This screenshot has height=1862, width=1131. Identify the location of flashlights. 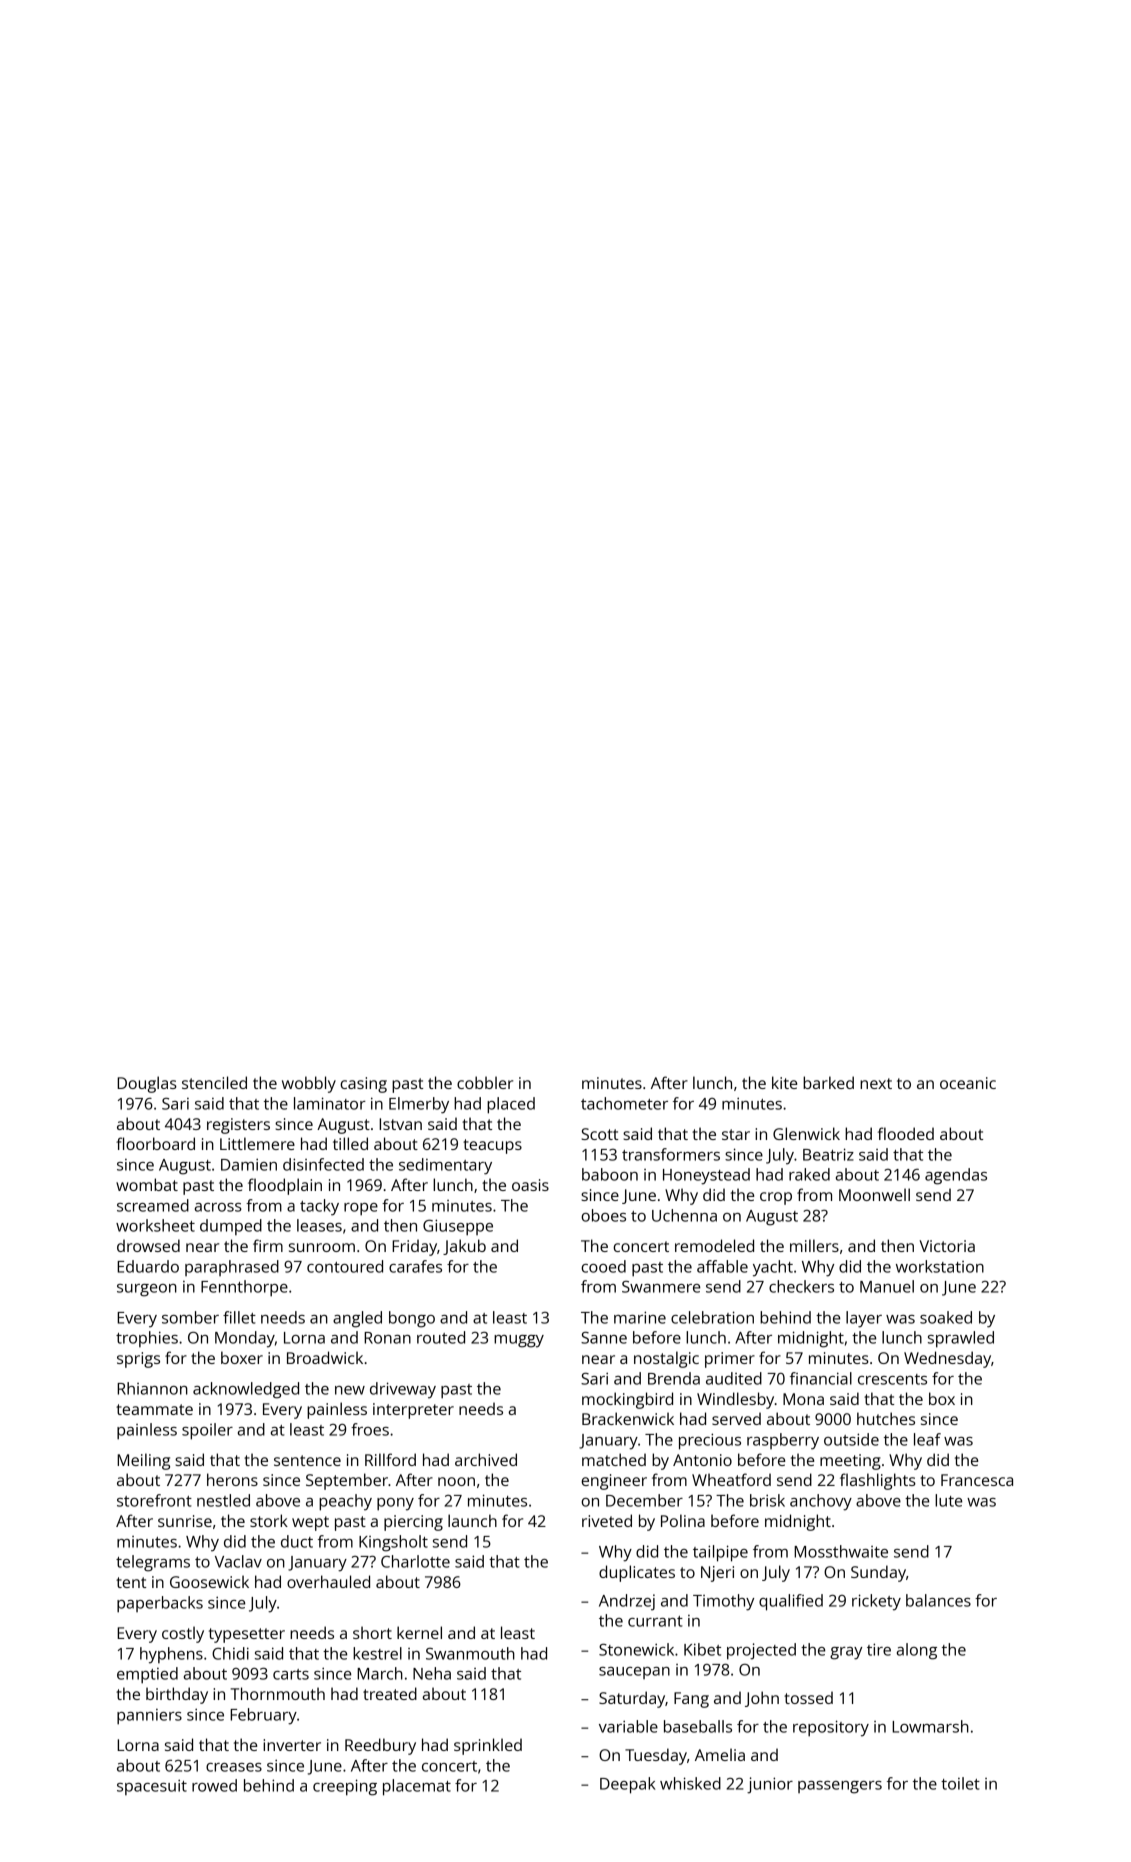
(878, 1481).
